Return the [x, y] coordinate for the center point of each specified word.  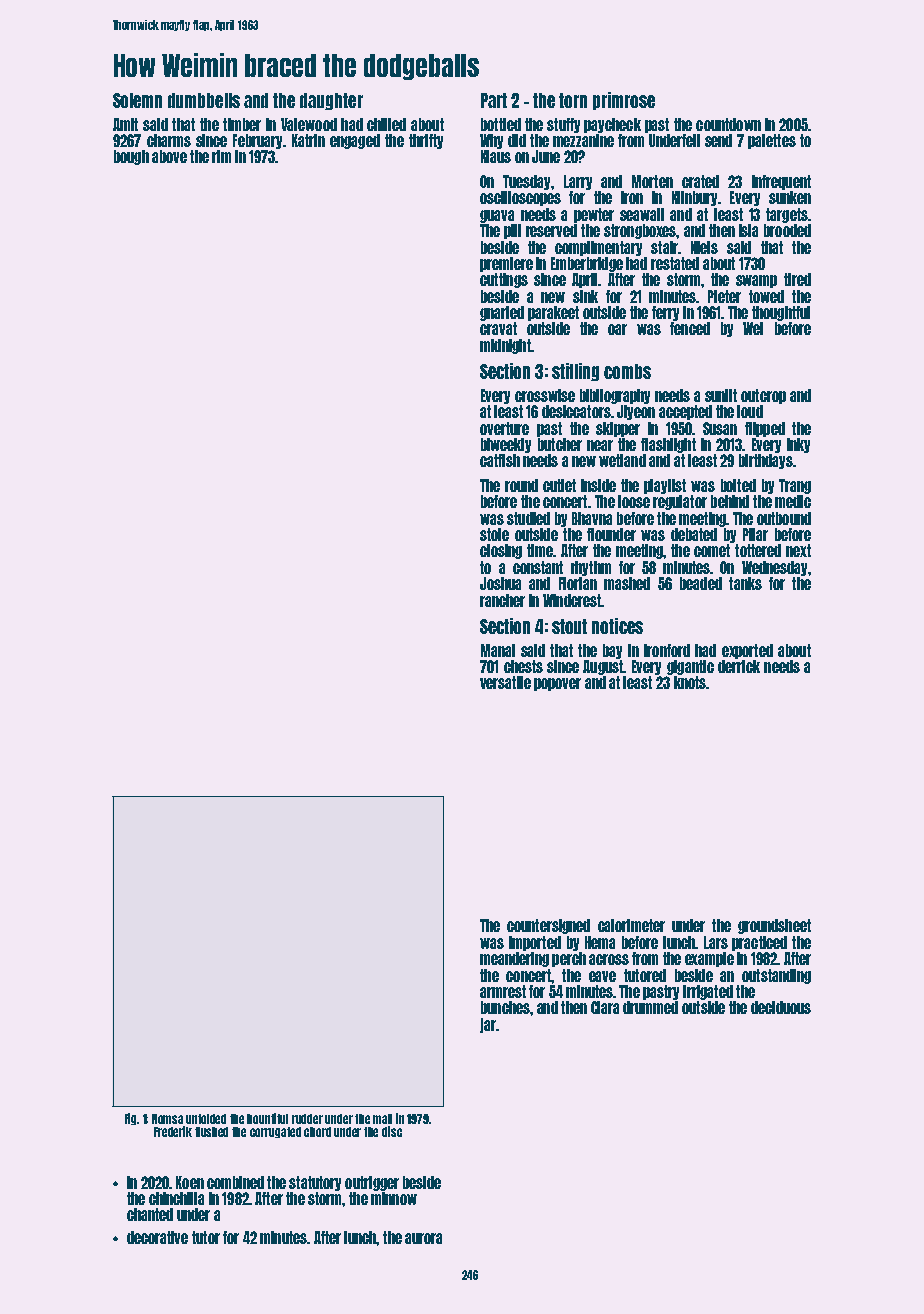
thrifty [426, 141]
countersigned [548, 926]
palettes [772, 141]
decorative [157, 1237]
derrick [739, 666]
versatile [505, 682]
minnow [394, 1198]
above [169, 156]
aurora [423, 1238]
